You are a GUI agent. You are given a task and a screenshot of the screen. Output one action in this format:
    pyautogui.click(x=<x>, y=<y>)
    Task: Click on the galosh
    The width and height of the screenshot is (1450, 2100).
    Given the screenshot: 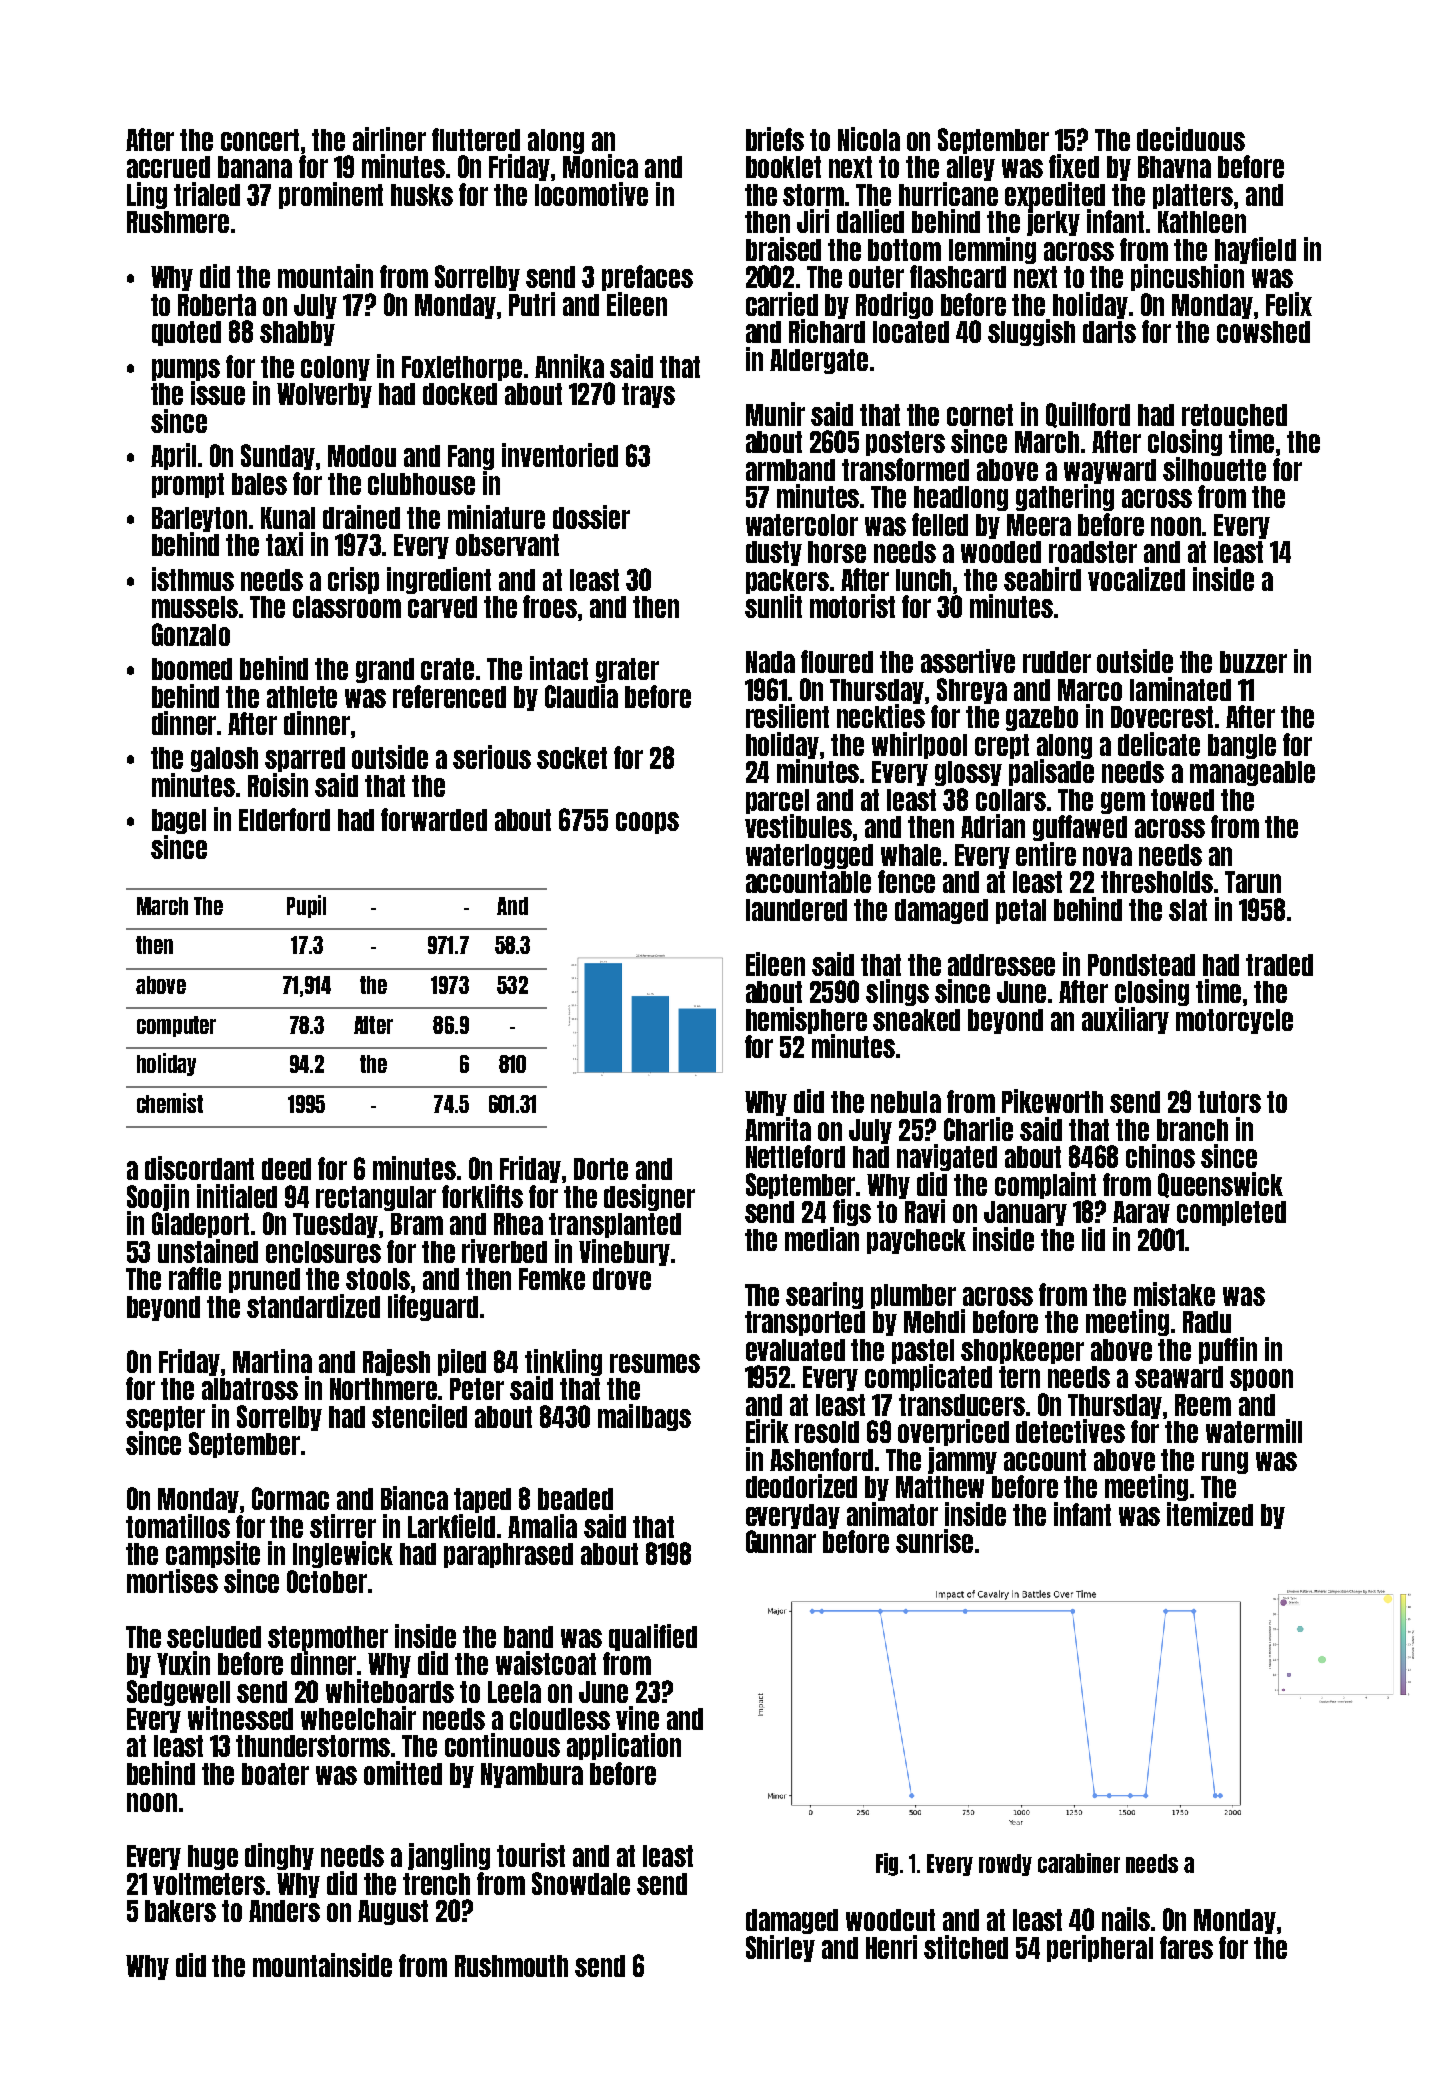 What is the action you would take?
    pyautogui.click(x=224, y=759)
